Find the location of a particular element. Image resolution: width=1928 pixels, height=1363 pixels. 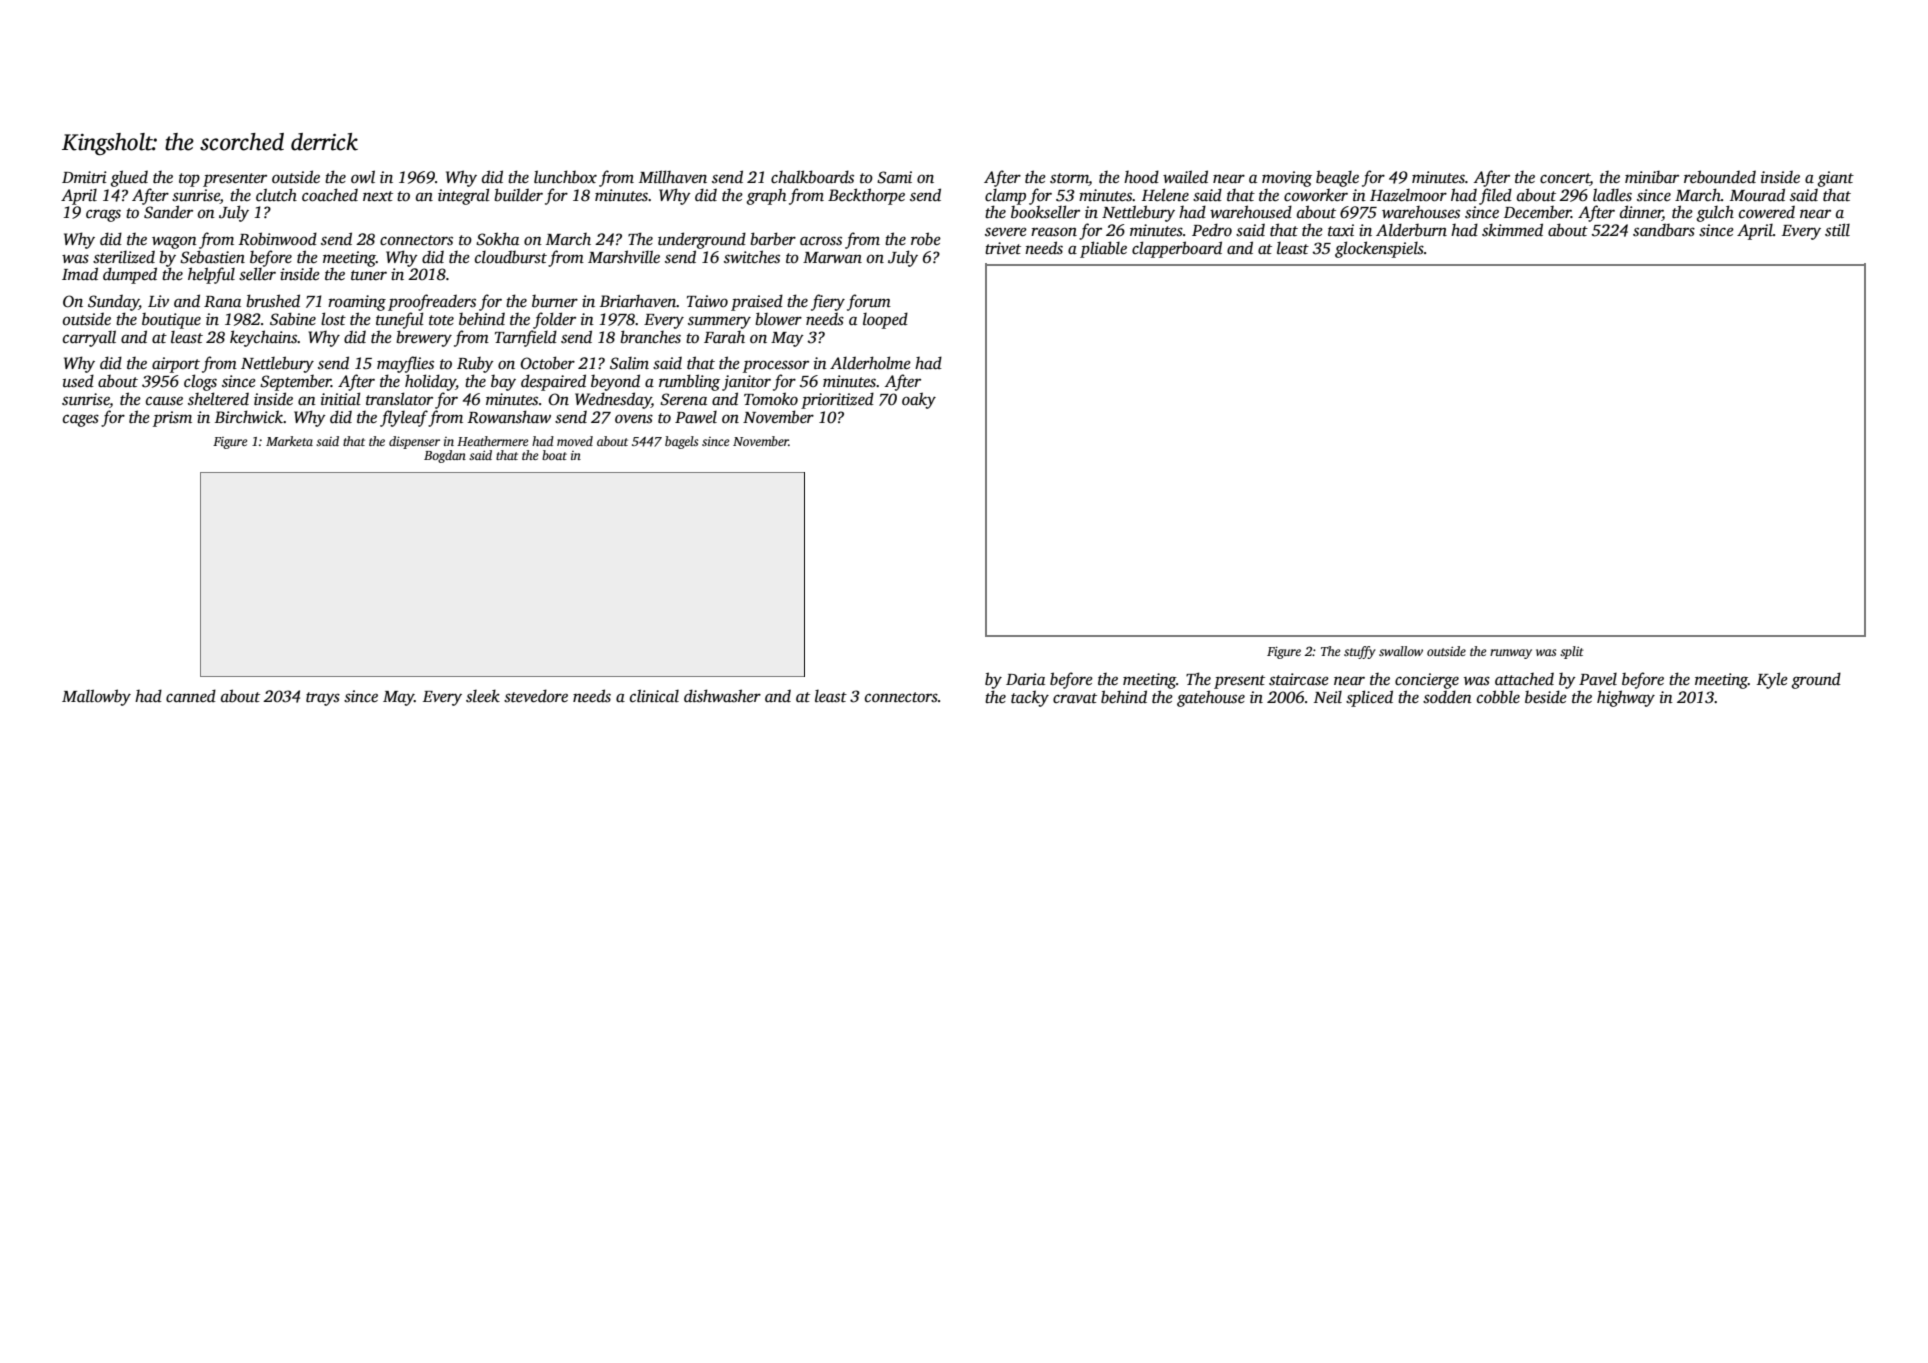

Robinwood is located at coordinates (278, 239).
